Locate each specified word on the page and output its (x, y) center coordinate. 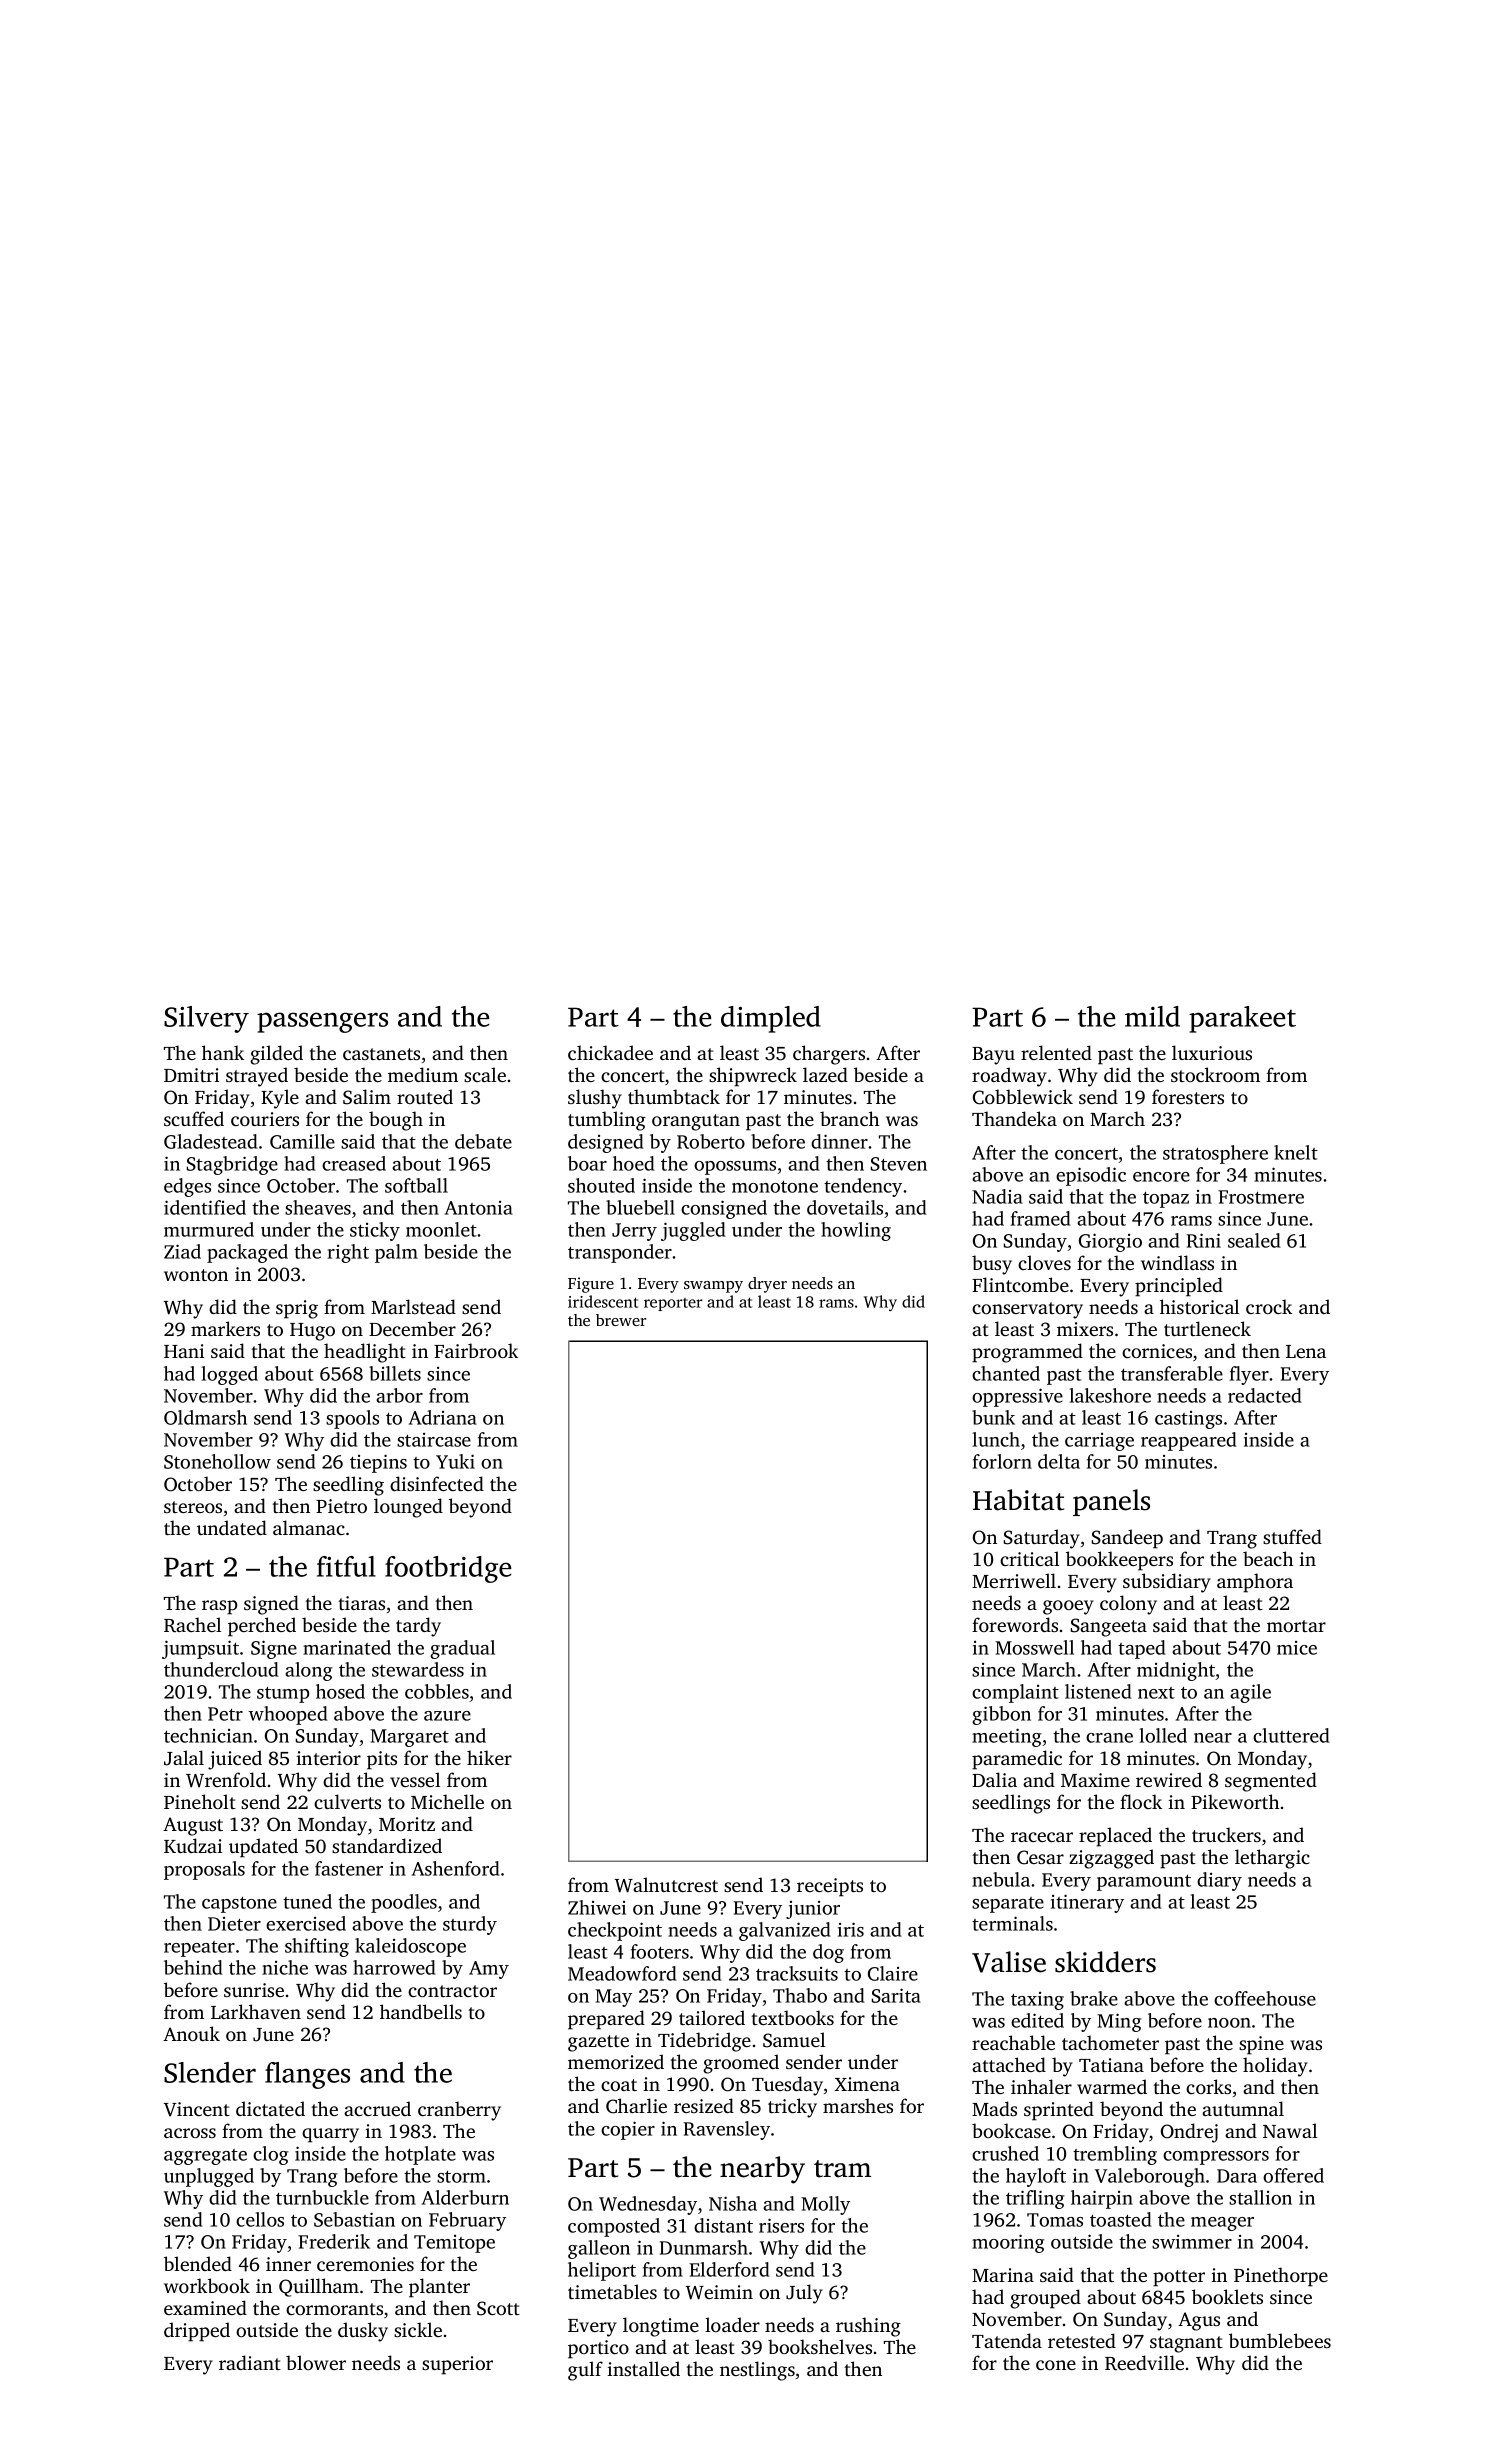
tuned (307, 1901)
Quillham (319, 2287)
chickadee (610, 1052)
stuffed (1292, 1536)
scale (485, 1074)
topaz (1166, 1200)
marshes (858, 2105)
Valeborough (1150, 2177)
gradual (462, 1649)
